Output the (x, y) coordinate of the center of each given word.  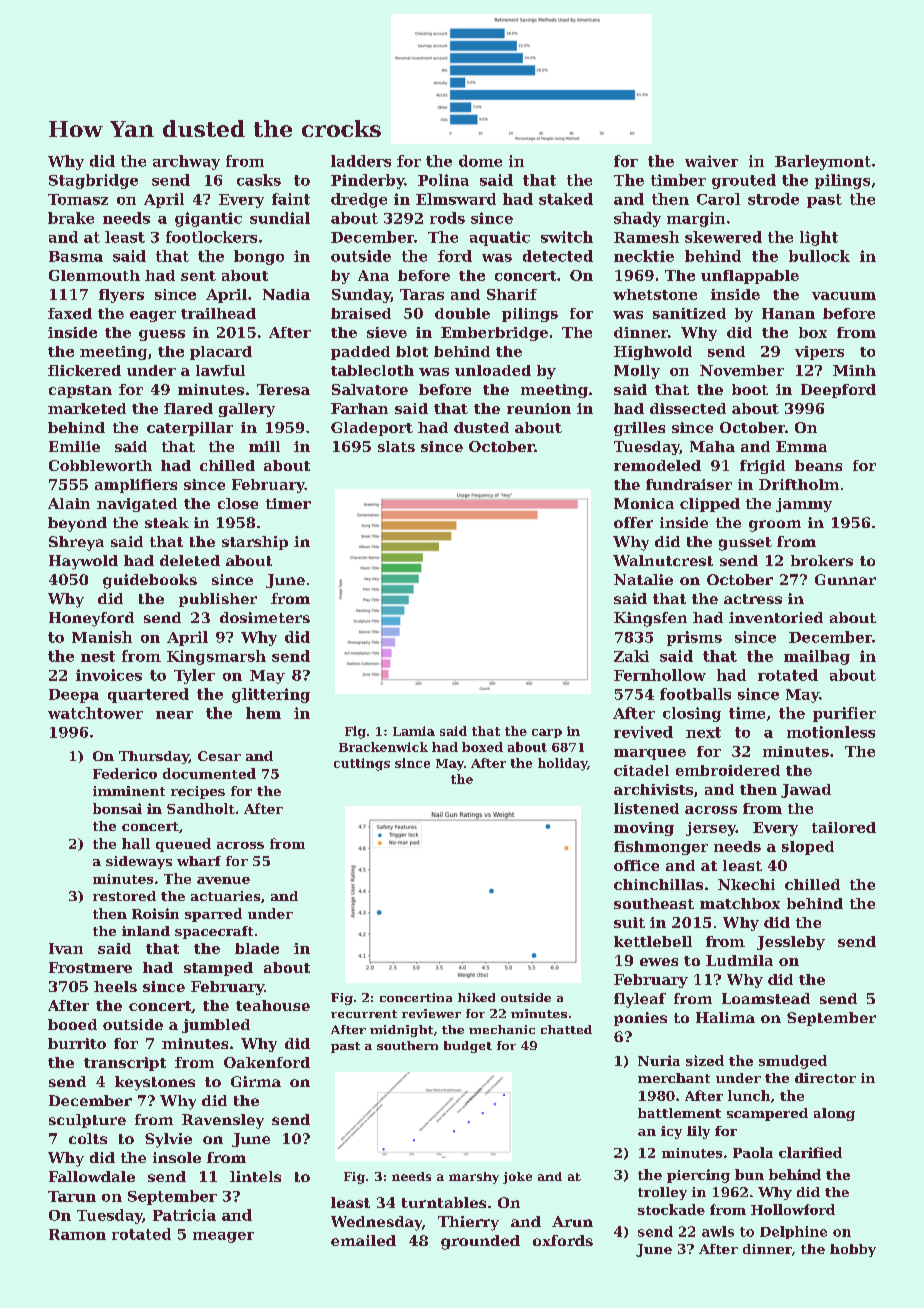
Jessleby (791, 943)
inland (146, 931)
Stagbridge (93, 181)
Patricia (184, 1215)
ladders (361, 161)
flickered (84, 370)
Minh (854, 370)
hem (263, 713)
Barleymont (823, 162)
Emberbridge (494, 334)
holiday (562, 764)
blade (257, 948)
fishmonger (661, 848)
